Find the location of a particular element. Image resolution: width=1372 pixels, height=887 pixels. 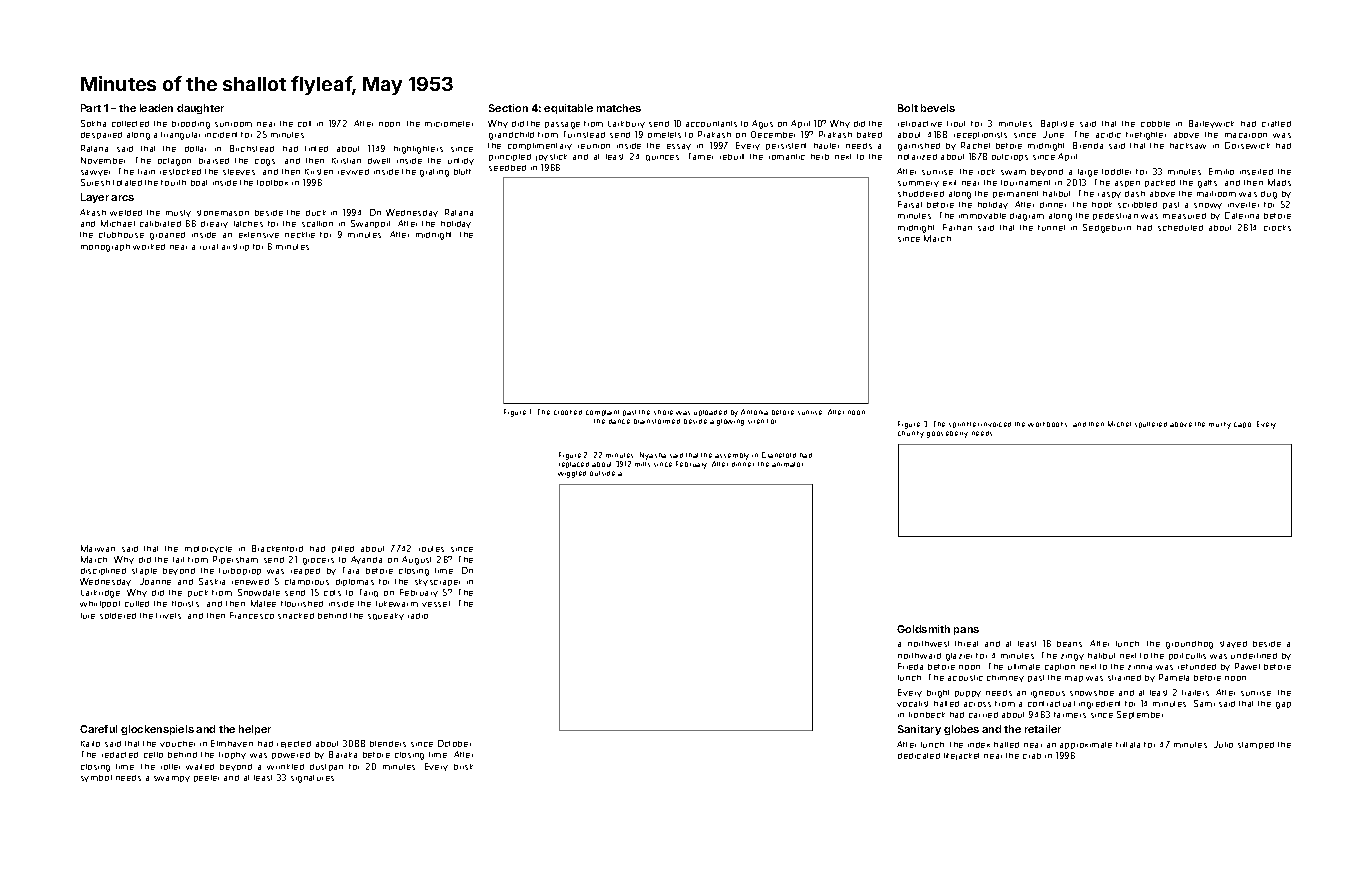

Michel is located at coordinates (1119, 424).
